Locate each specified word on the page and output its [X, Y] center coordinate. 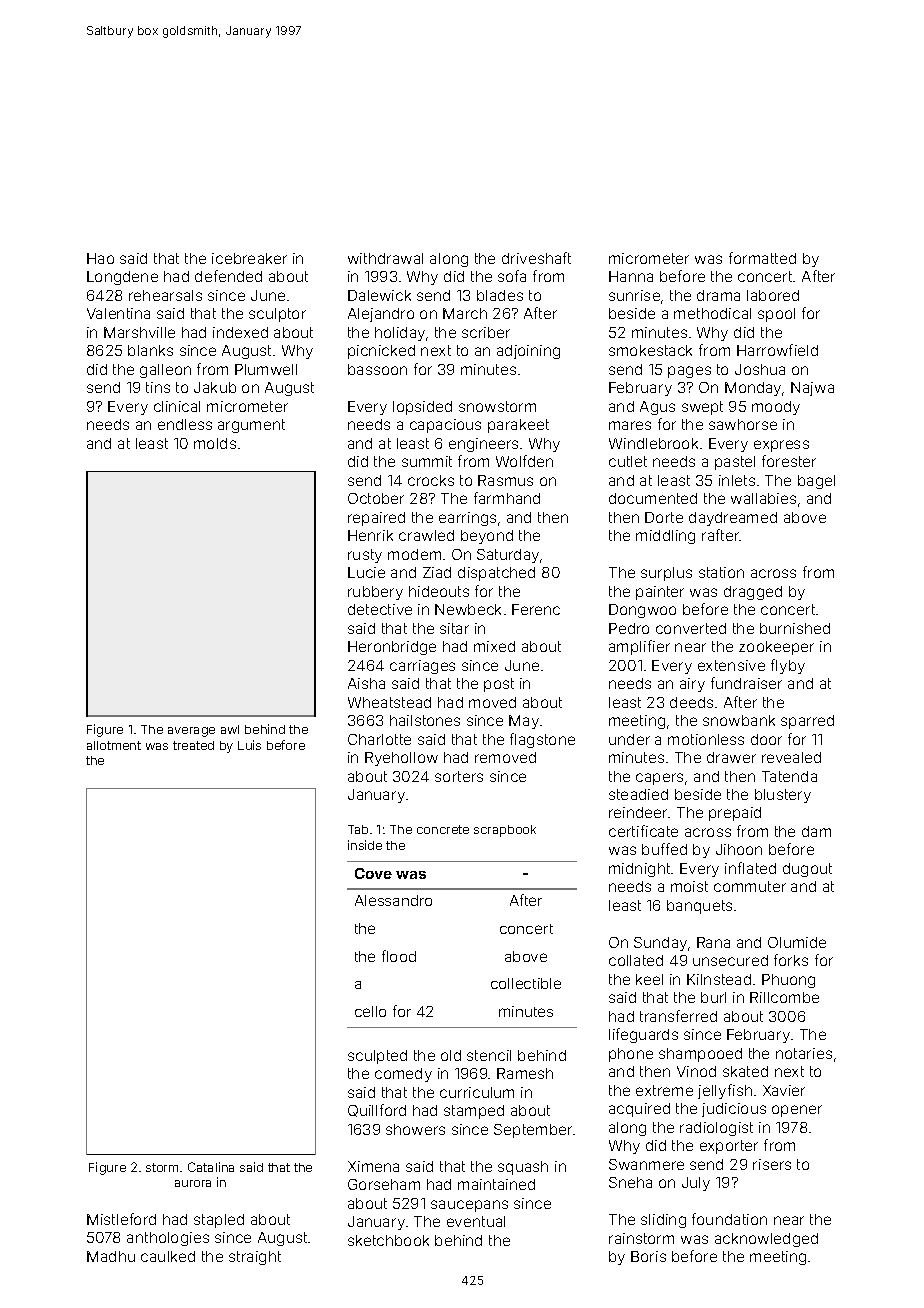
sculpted [377, 1057]
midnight [639, 870]
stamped [474, 1112]
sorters [459, 776]
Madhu [111, 1256]
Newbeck [468, 609]
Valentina [118, 313]
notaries [804, 1053]
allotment [114, 745]
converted [691, 628]
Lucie [366, 572]
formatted [762, 258]
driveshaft [536, 258]
